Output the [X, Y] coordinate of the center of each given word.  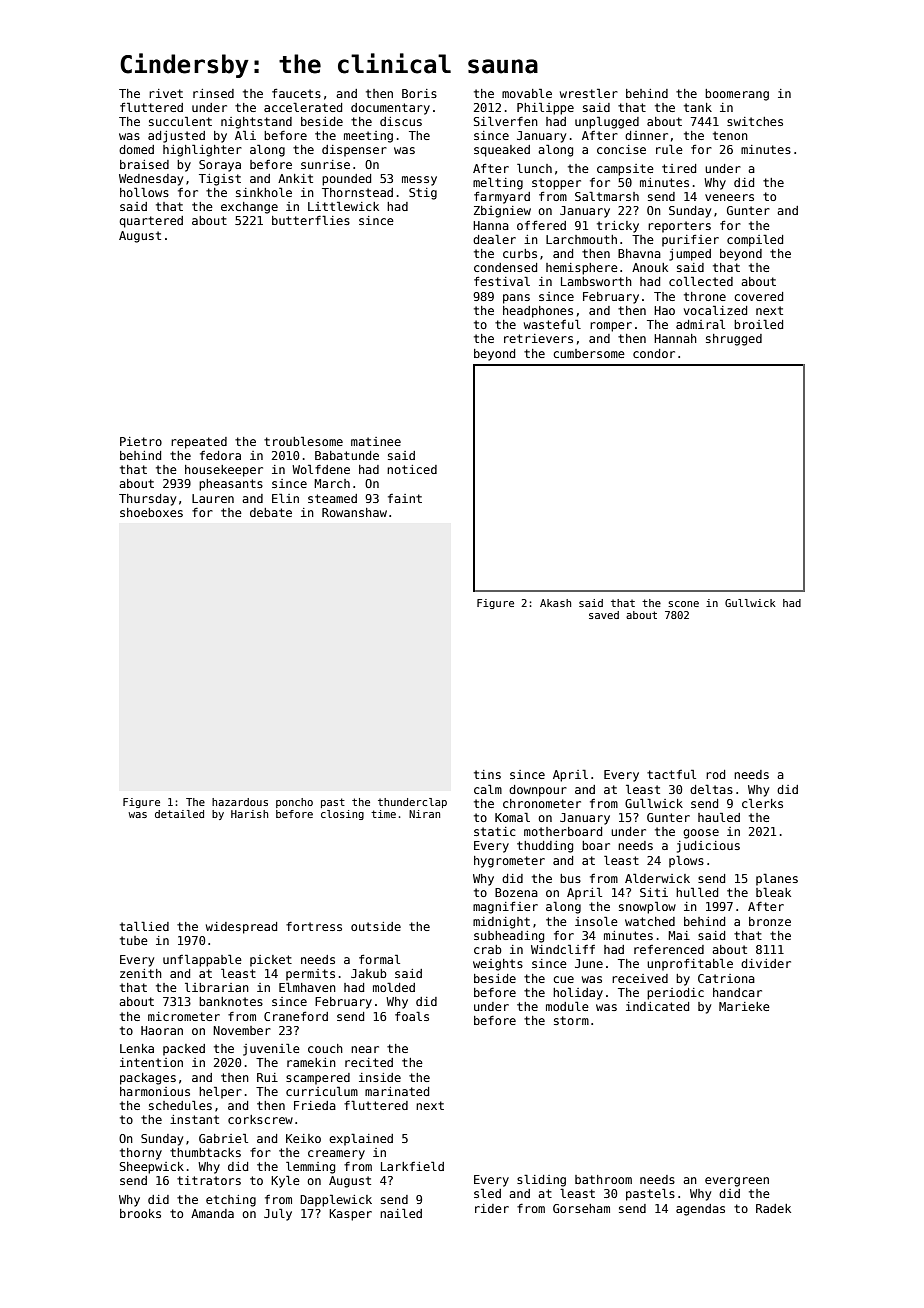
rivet [166, 93]
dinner [646, 135]
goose [701, 834]
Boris [419, 93]
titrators [209, 1180]
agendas [700, 1210]
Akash [555, 603]
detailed [179, 814]
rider [492, 1208]
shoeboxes [151, 512]
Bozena [516, 892]
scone [683, 604]
